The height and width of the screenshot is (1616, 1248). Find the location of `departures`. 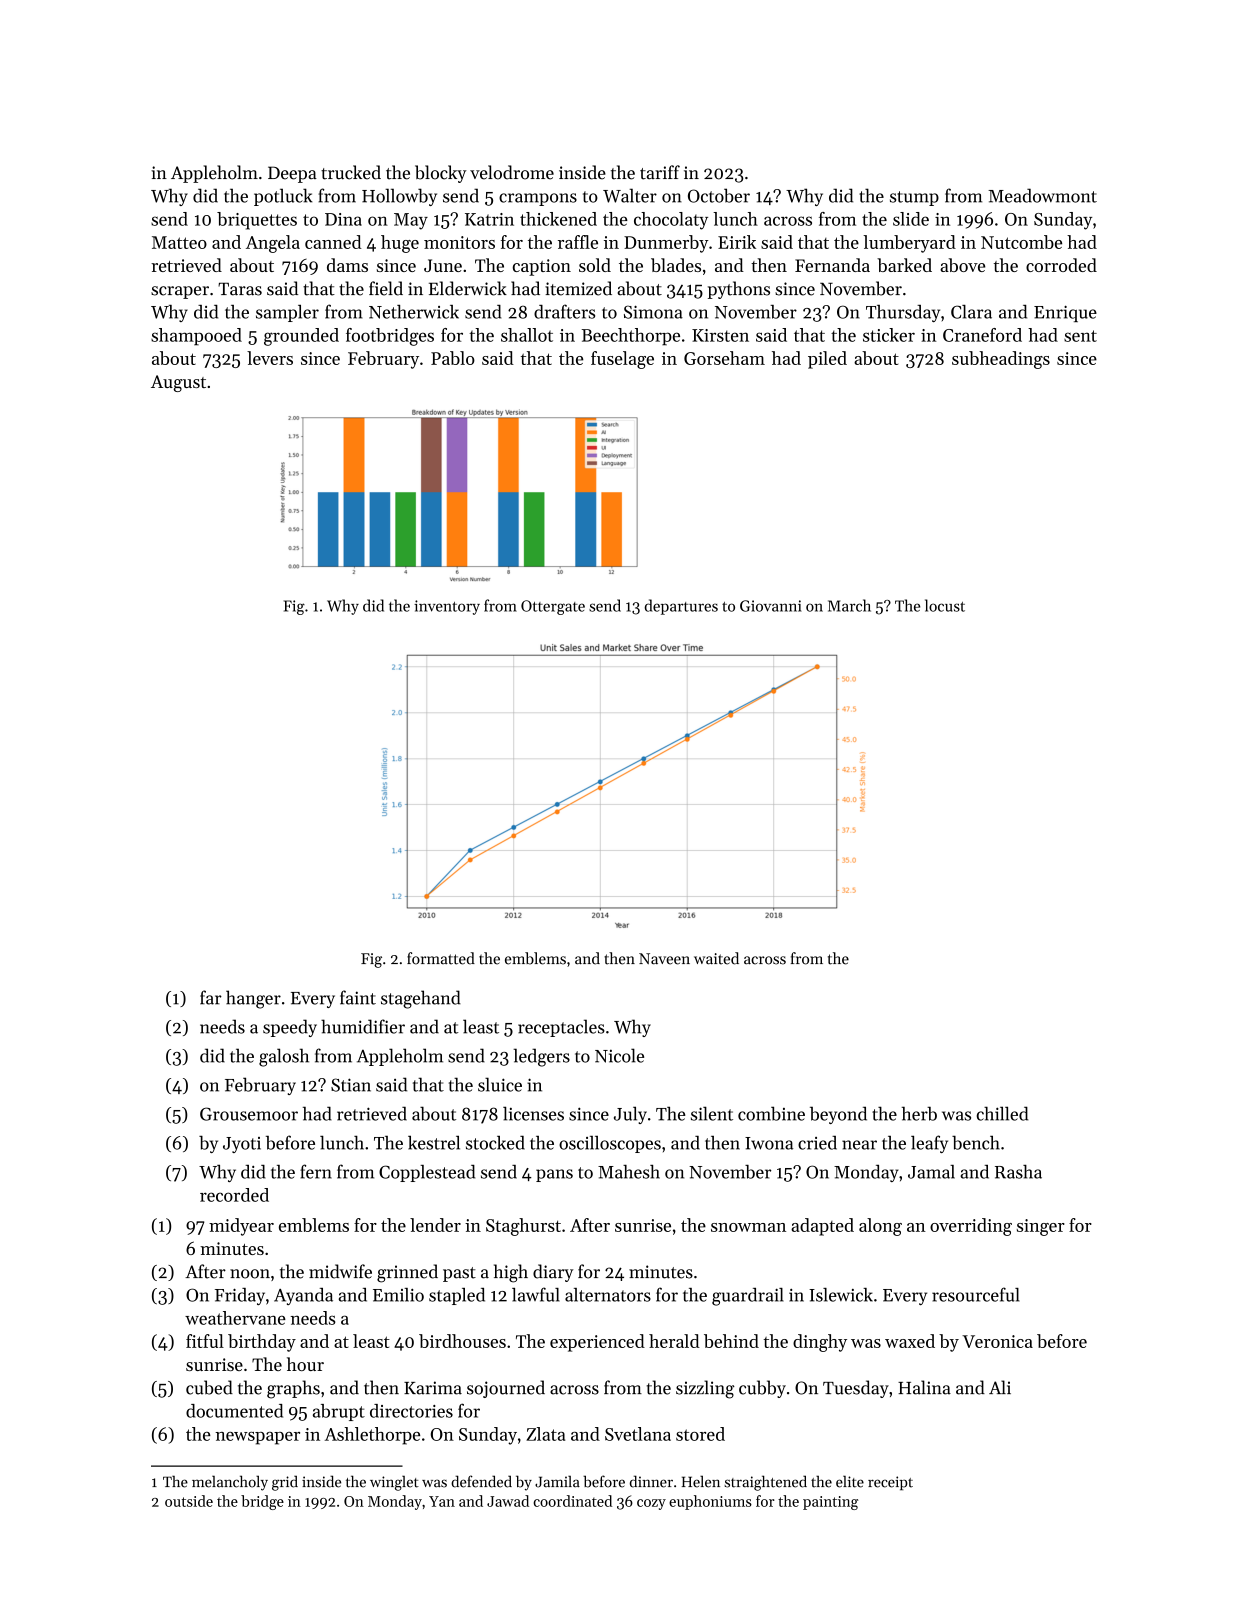

departures is located at coordinates (681, 607).
